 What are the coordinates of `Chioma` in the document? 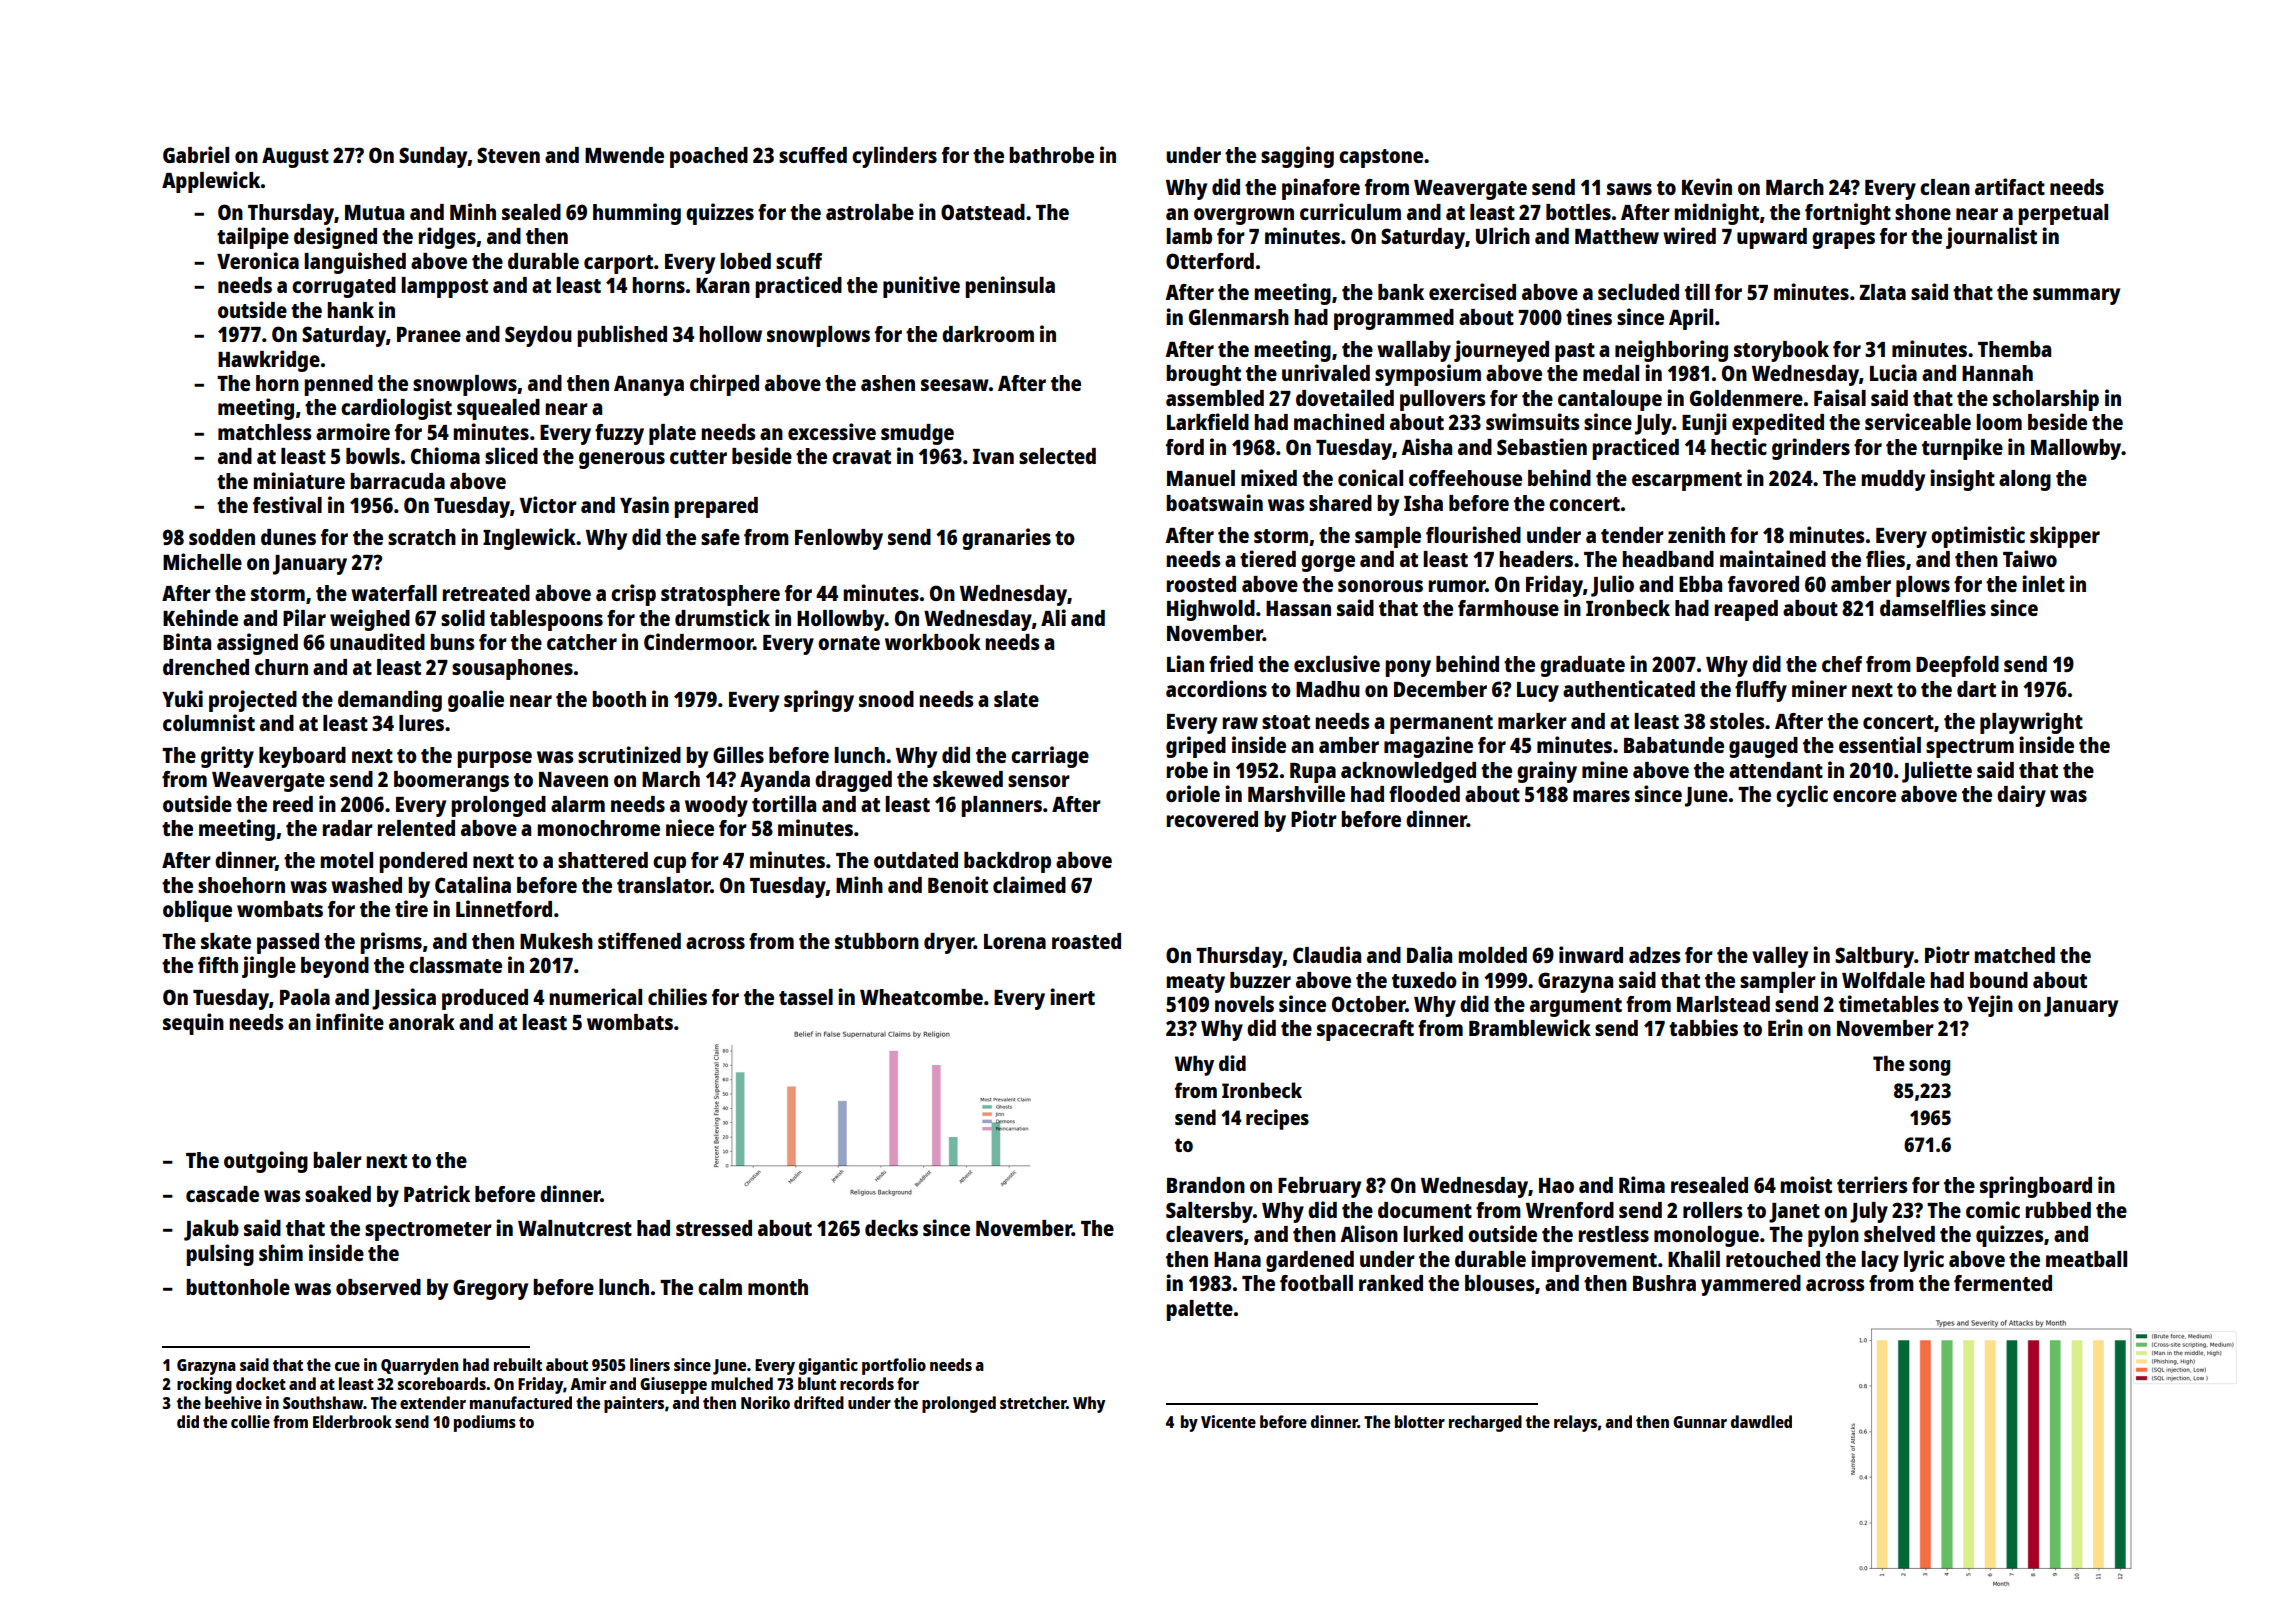 It's located at (445, 455).
